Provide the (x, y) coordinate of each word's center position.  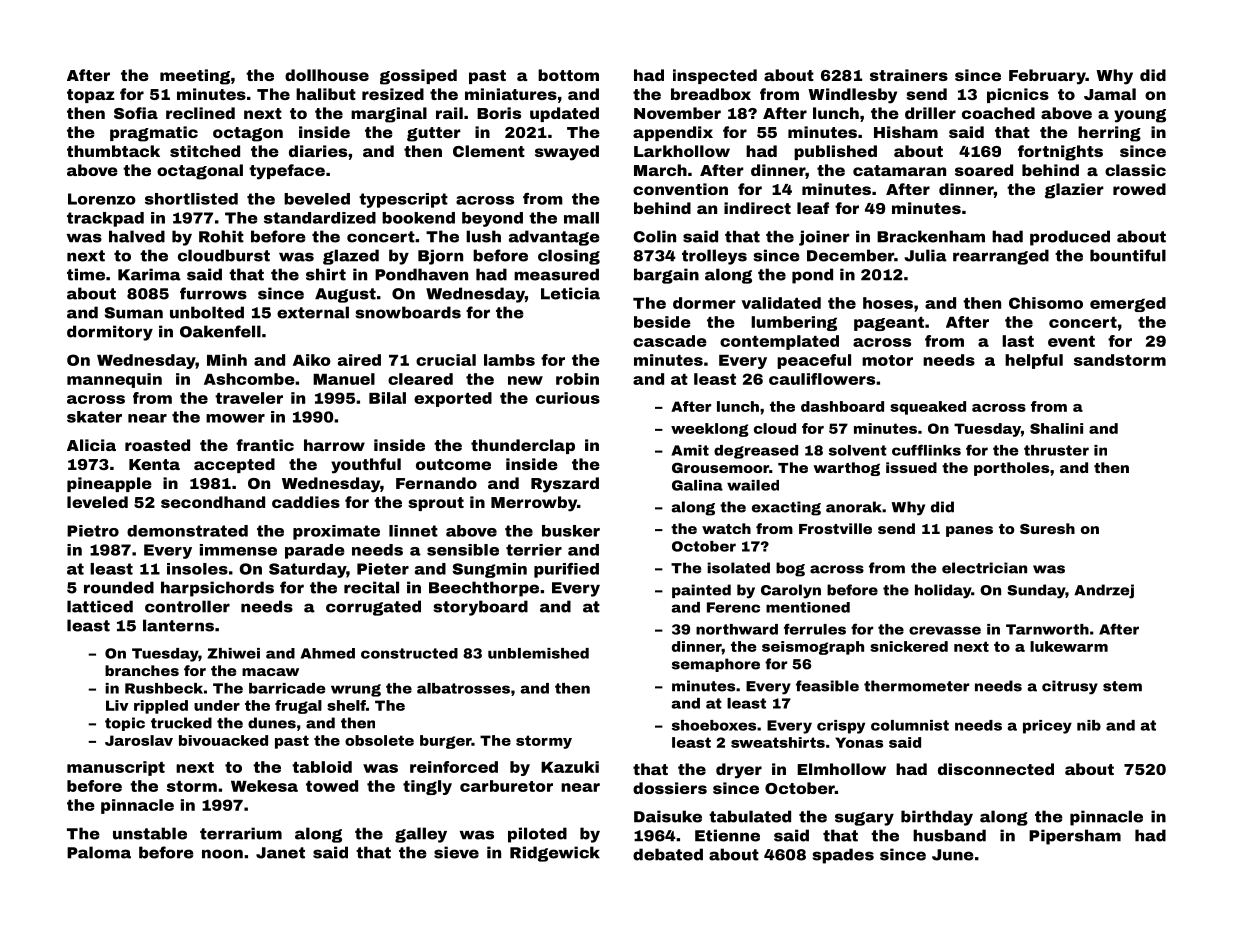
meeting (195, 77)
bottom (568, 75)
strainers (909, 75)
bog (790, 569)
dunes (272, 723)
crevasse (945, 630)
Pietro (93, 531)
